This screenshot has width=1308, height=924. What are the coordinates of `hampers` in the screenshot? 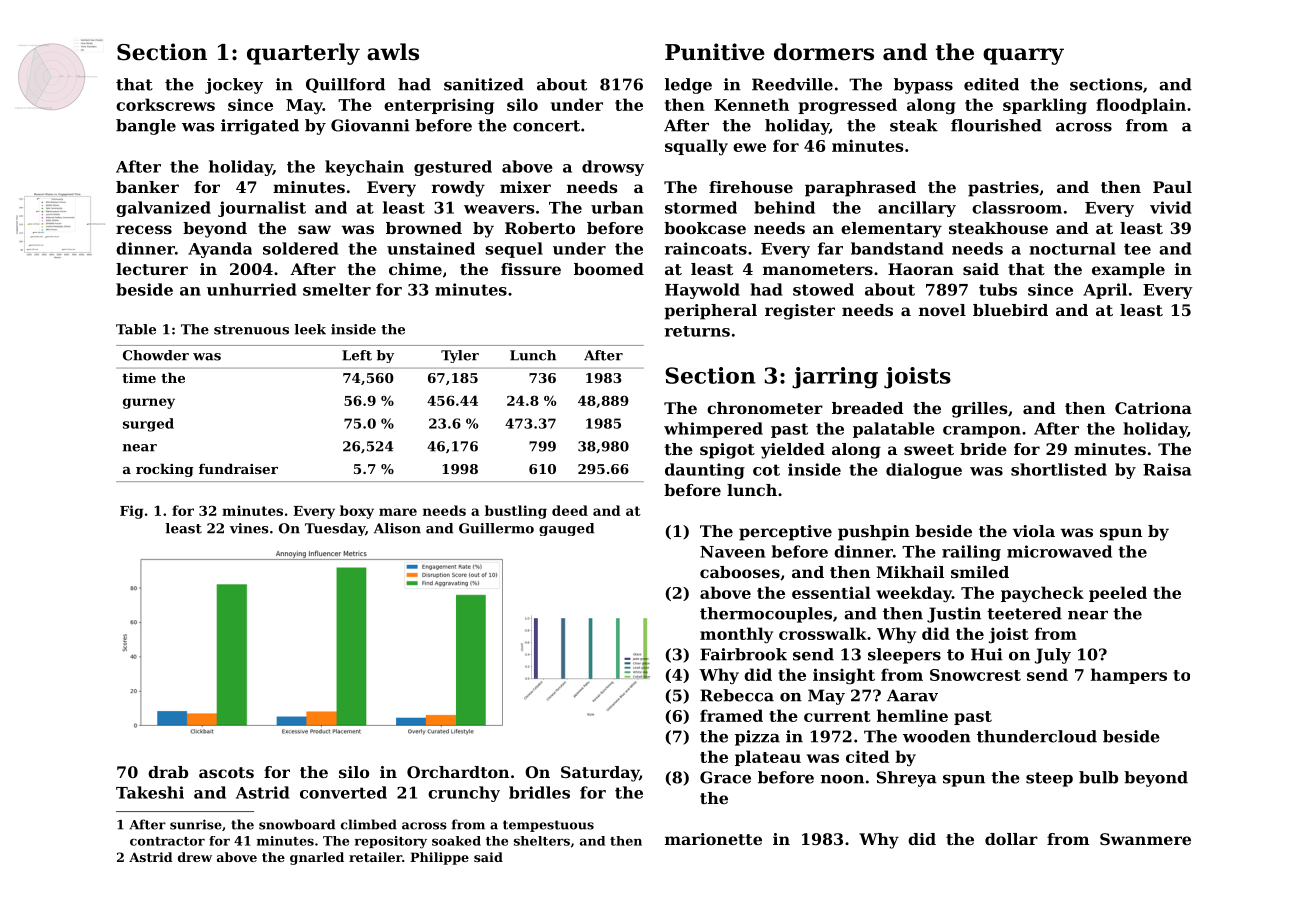 It's located at (1129, 676).
